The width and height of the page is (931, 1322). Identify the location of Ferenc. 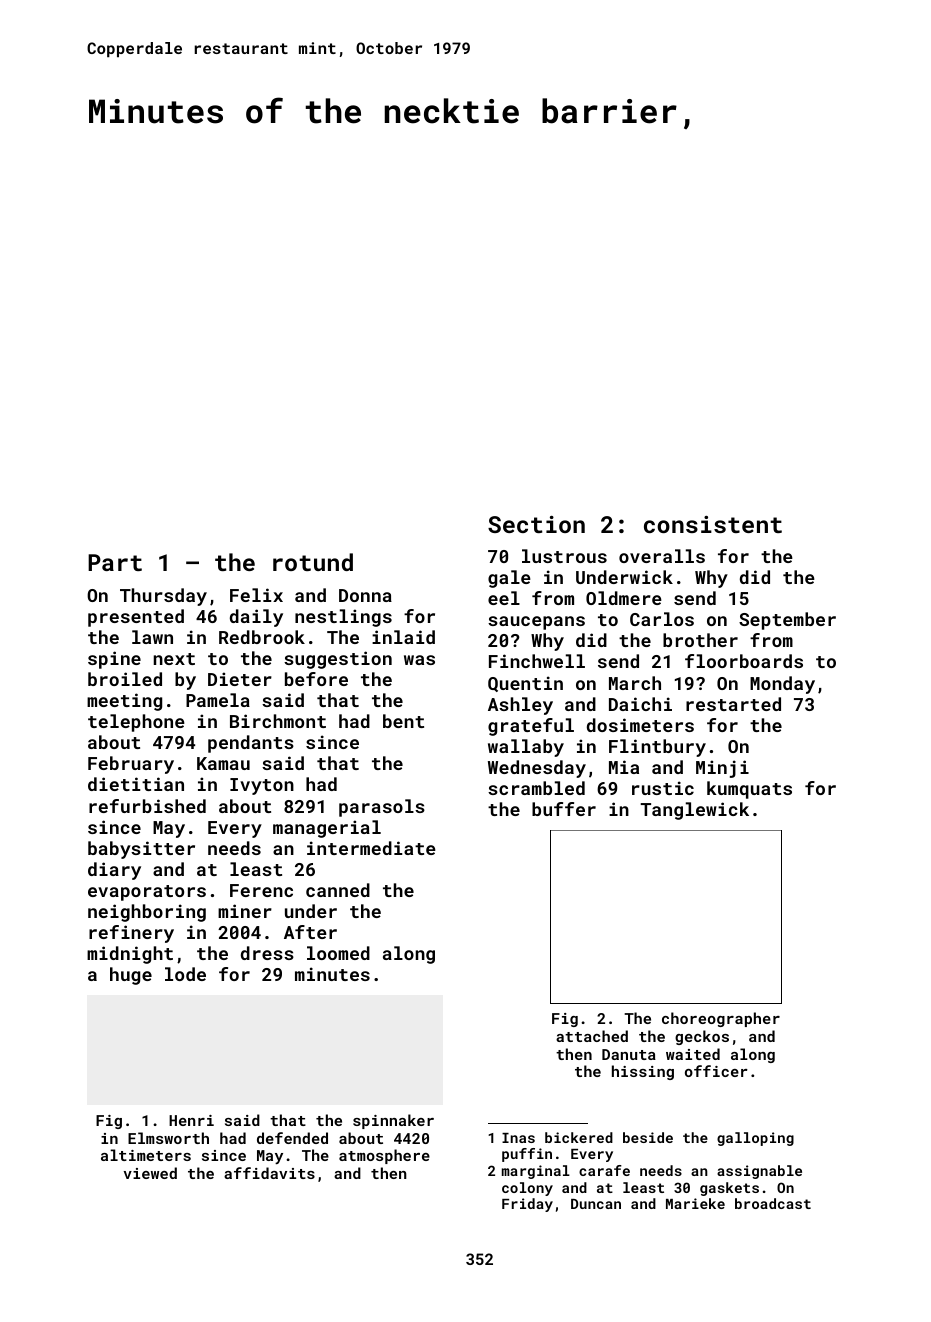
(261, 890).
